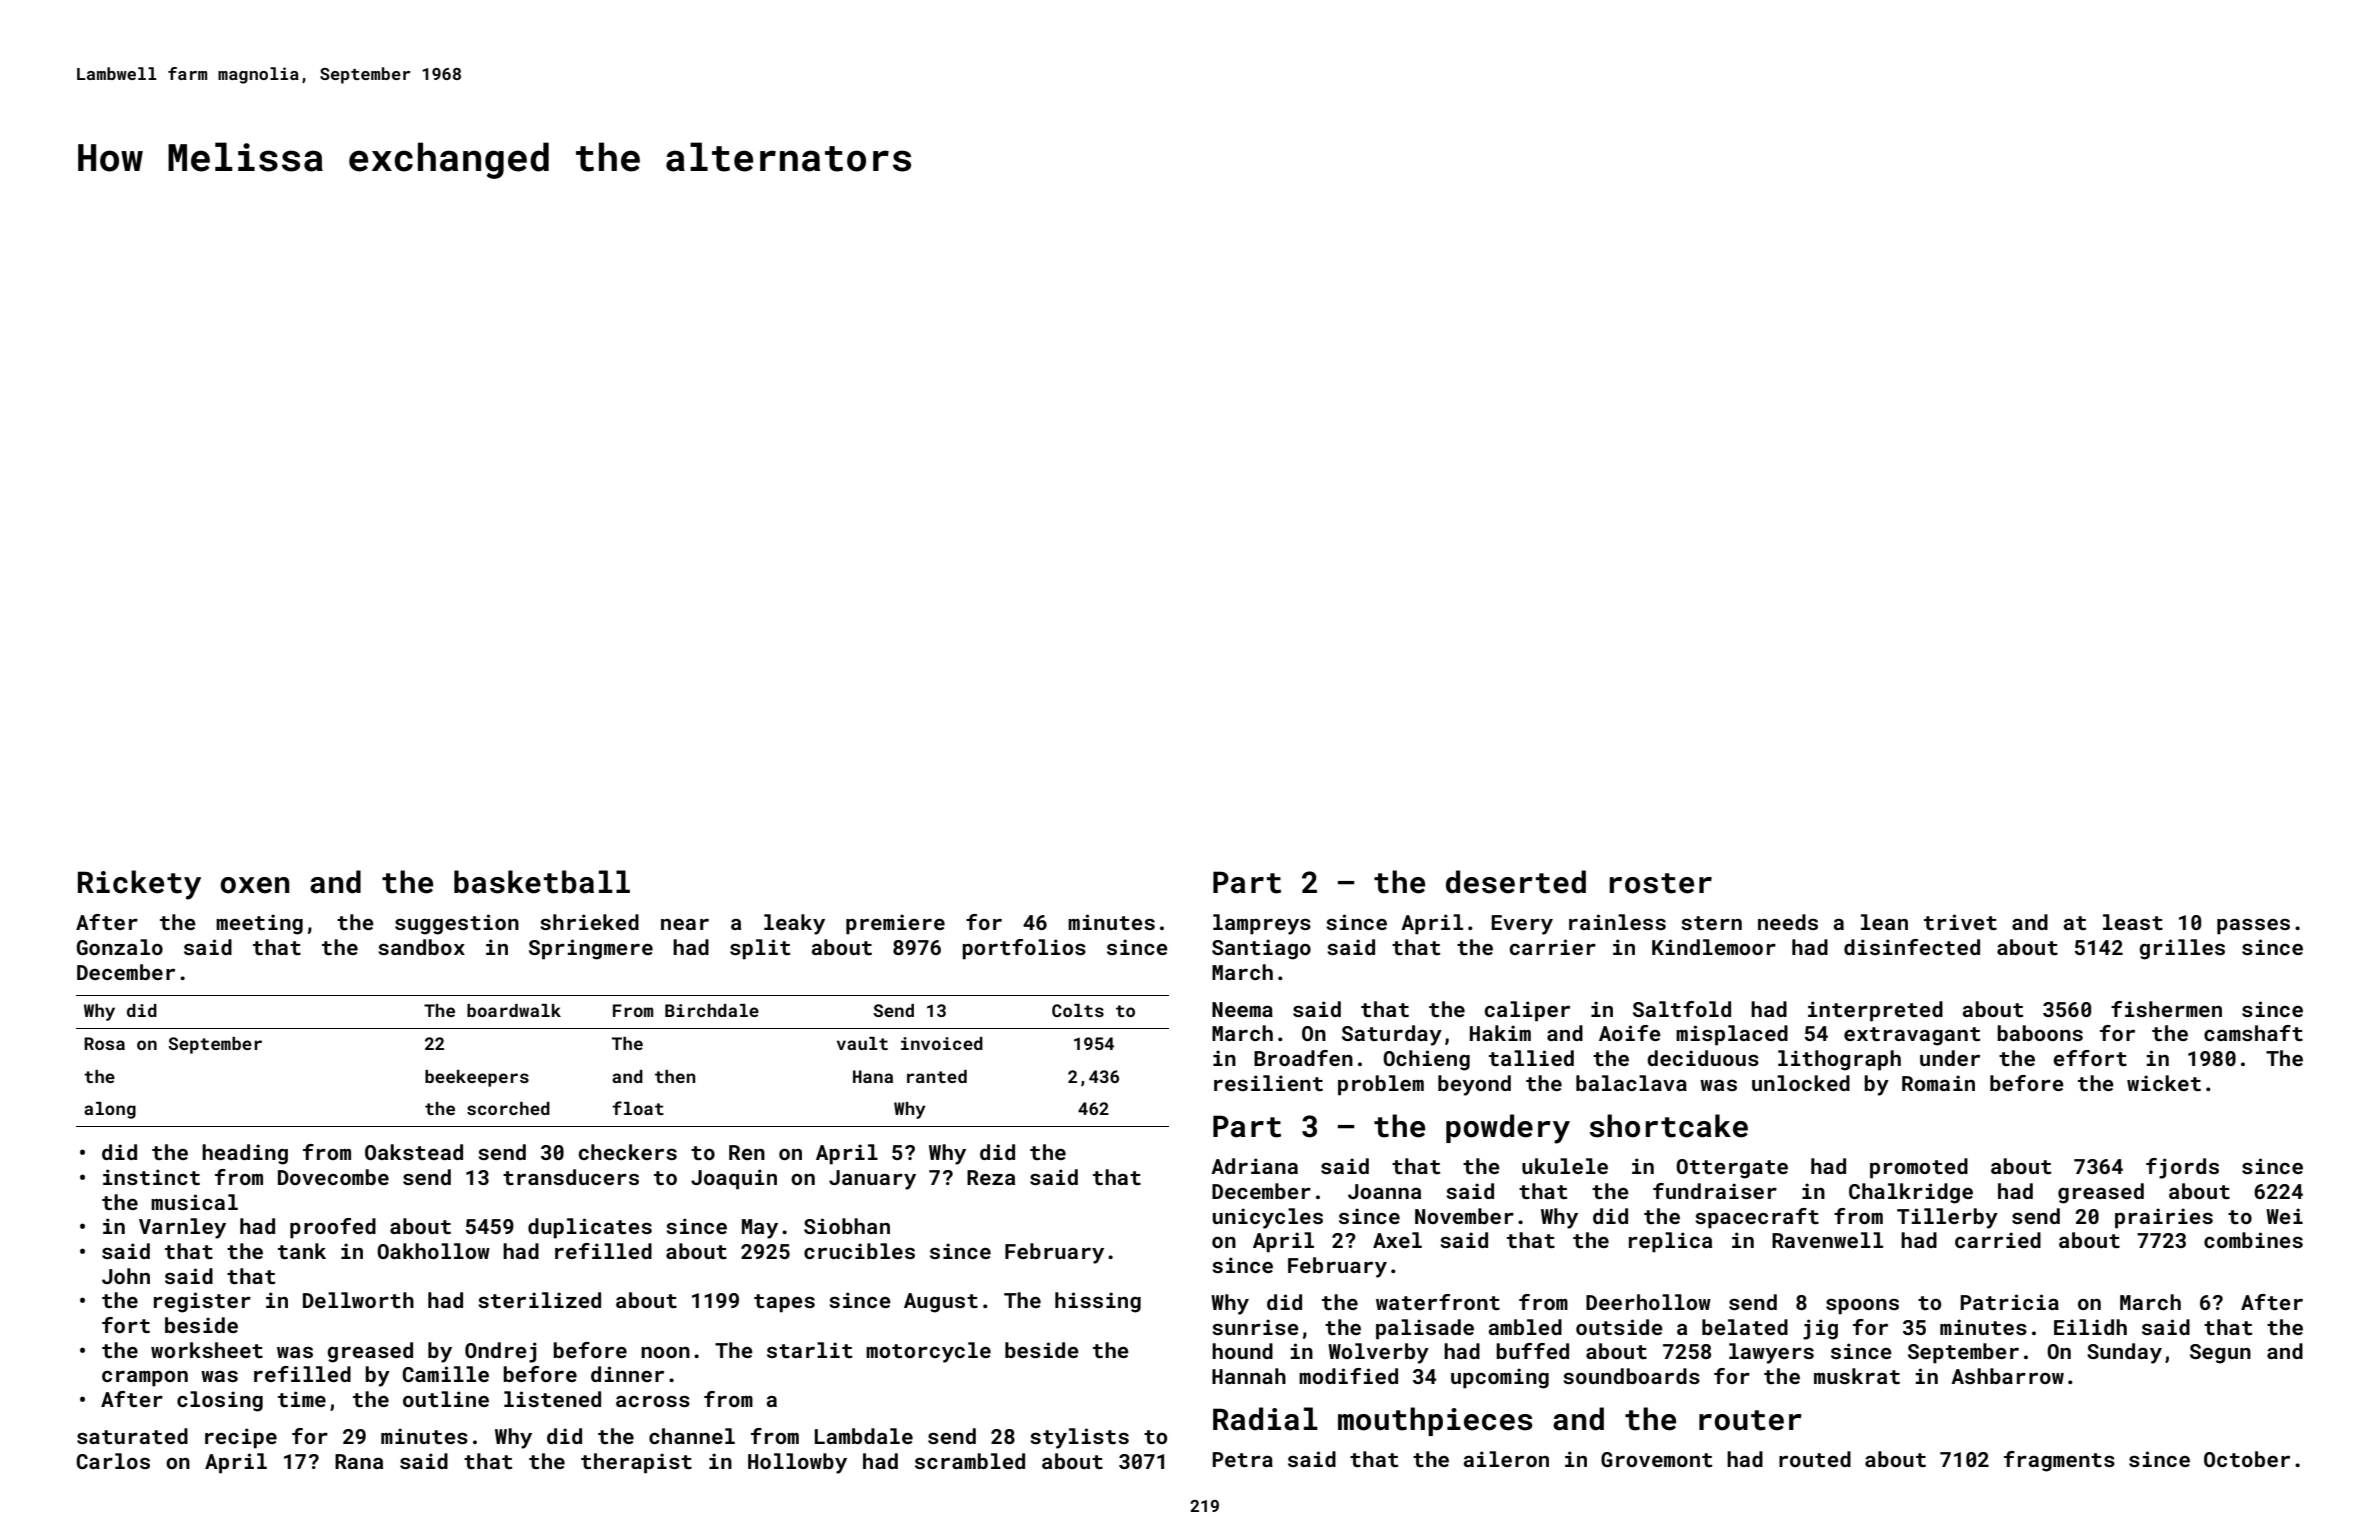 This screenshot has height=1540, width=2380. I want to click on grilles, so click(2182, 949).
